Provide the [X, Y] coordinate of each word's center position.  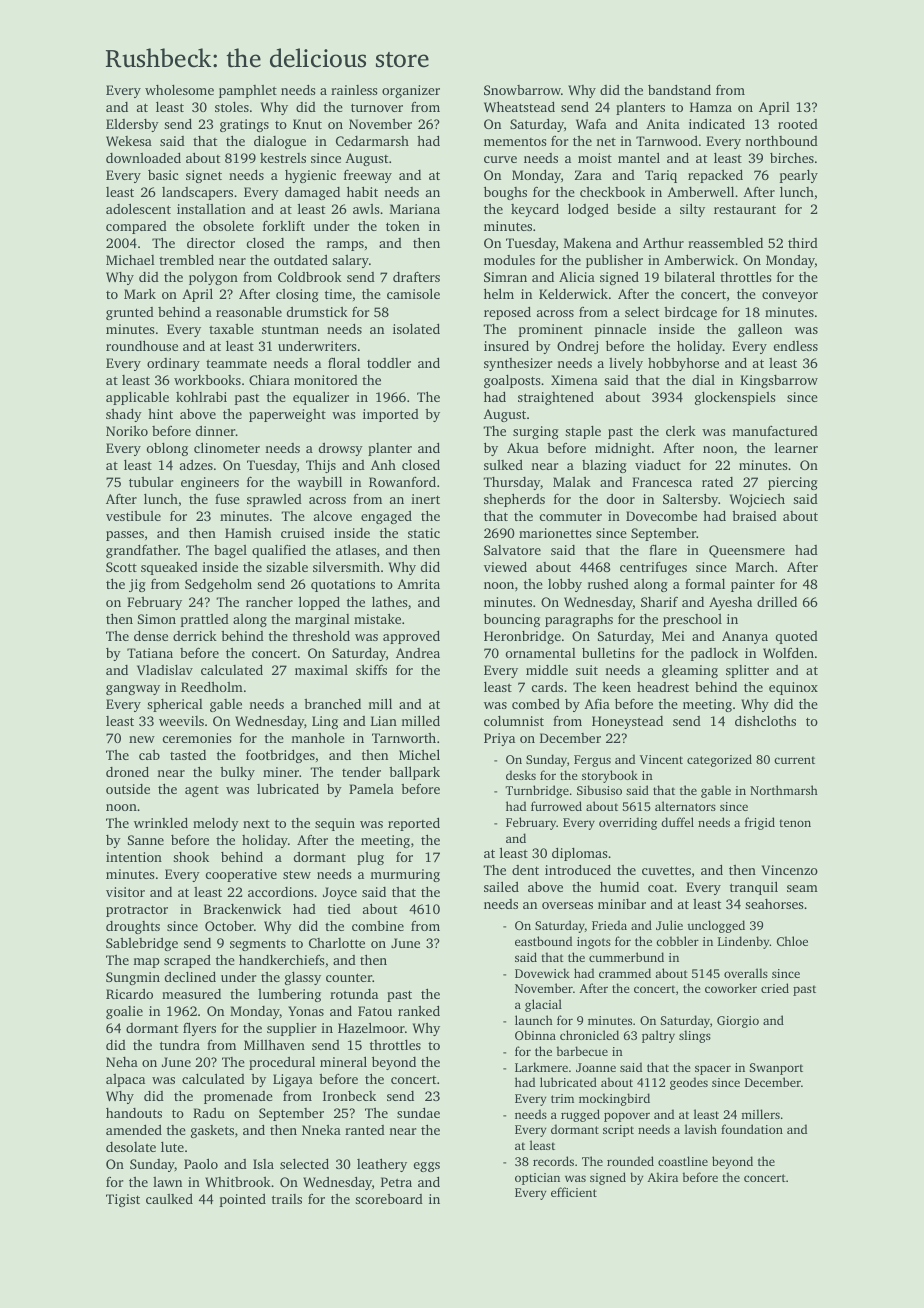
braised [754, 516]
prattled [205, 620]
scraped [187, 961]
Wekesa [129, 141]
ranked [419, 1010]
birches [792, 158]
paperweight [287, 415]
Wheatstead [519, 106]
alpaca [125, 1080]
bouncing [512, 620]
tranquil [754, 888]
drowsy [341, 449]
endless [796, 346]
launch [534, 1020]
